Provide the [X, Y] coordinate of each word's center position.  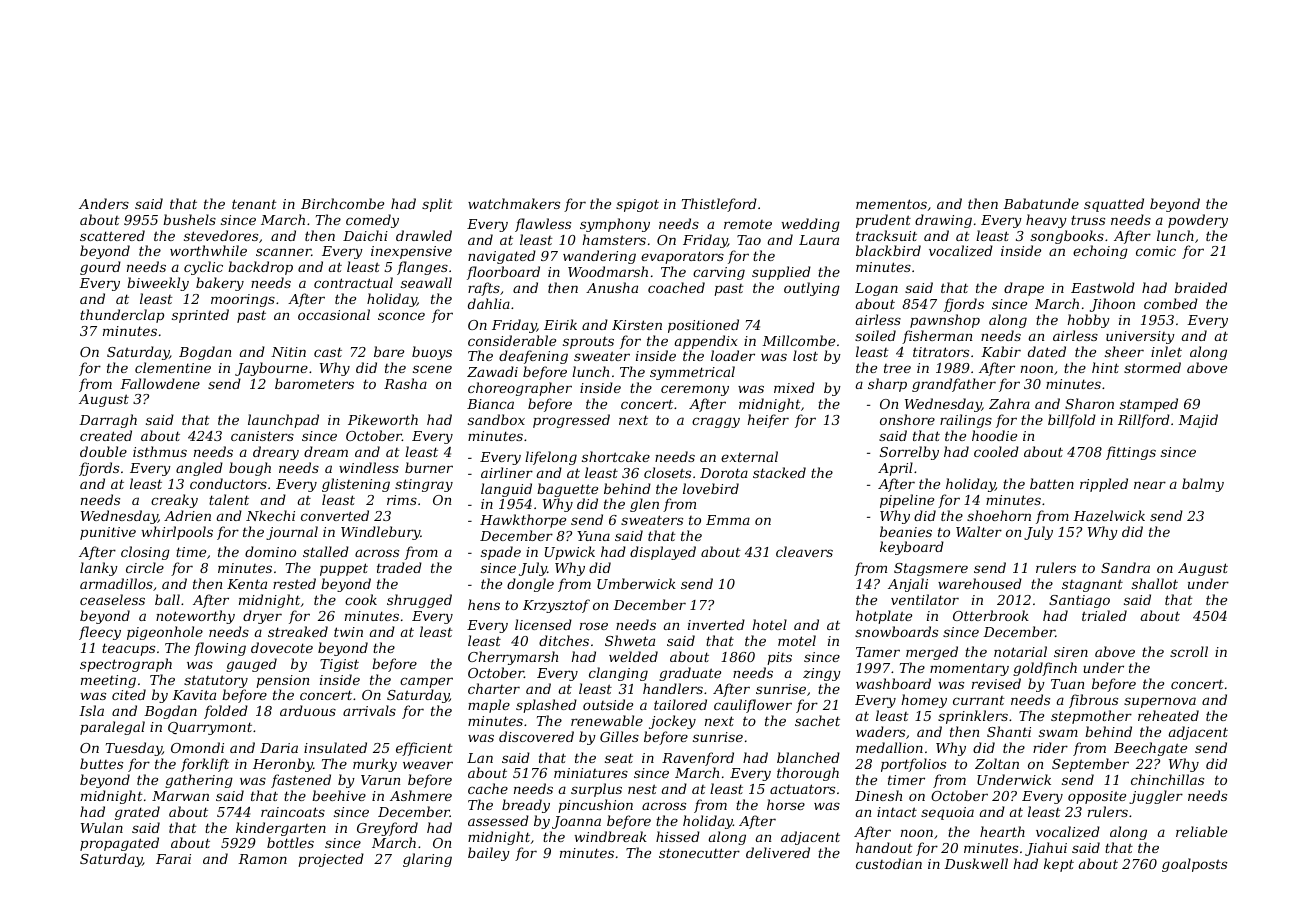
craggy [716, 422]
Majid [1198, 421]
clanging [618, 674]
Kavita [194, 695]
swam [1058, 733]
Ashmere [421, 795]
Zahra [1009, 403]
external [749, 456]
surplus [596, 790]
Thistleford [719, 205]
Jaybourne [271, 369]
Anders [104, 203]
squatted [1114, 205]
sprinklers [973, 717]
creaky [174, 501]
